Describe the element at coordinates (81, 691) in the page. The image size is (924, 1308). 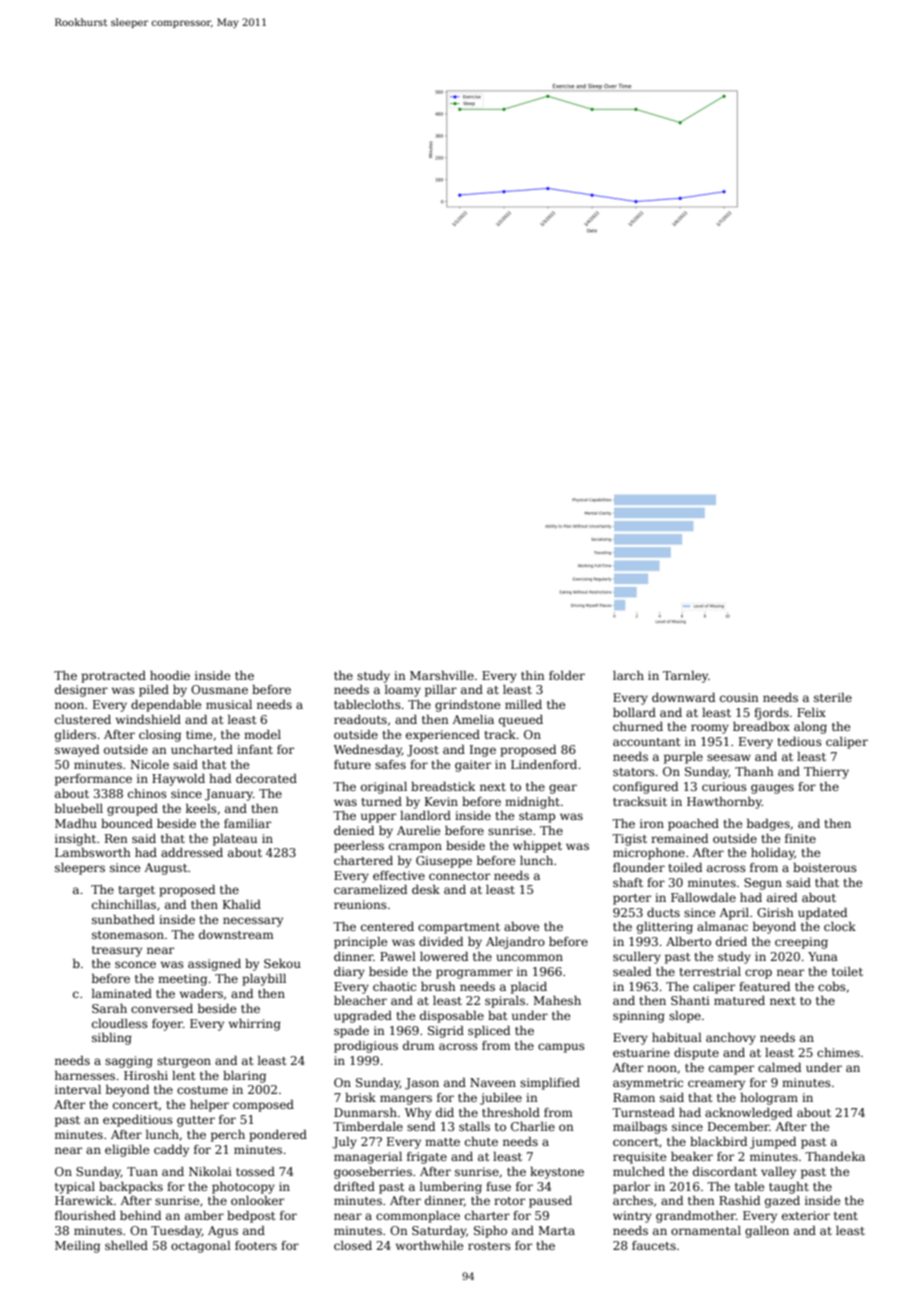
I see `designer` at that location.
